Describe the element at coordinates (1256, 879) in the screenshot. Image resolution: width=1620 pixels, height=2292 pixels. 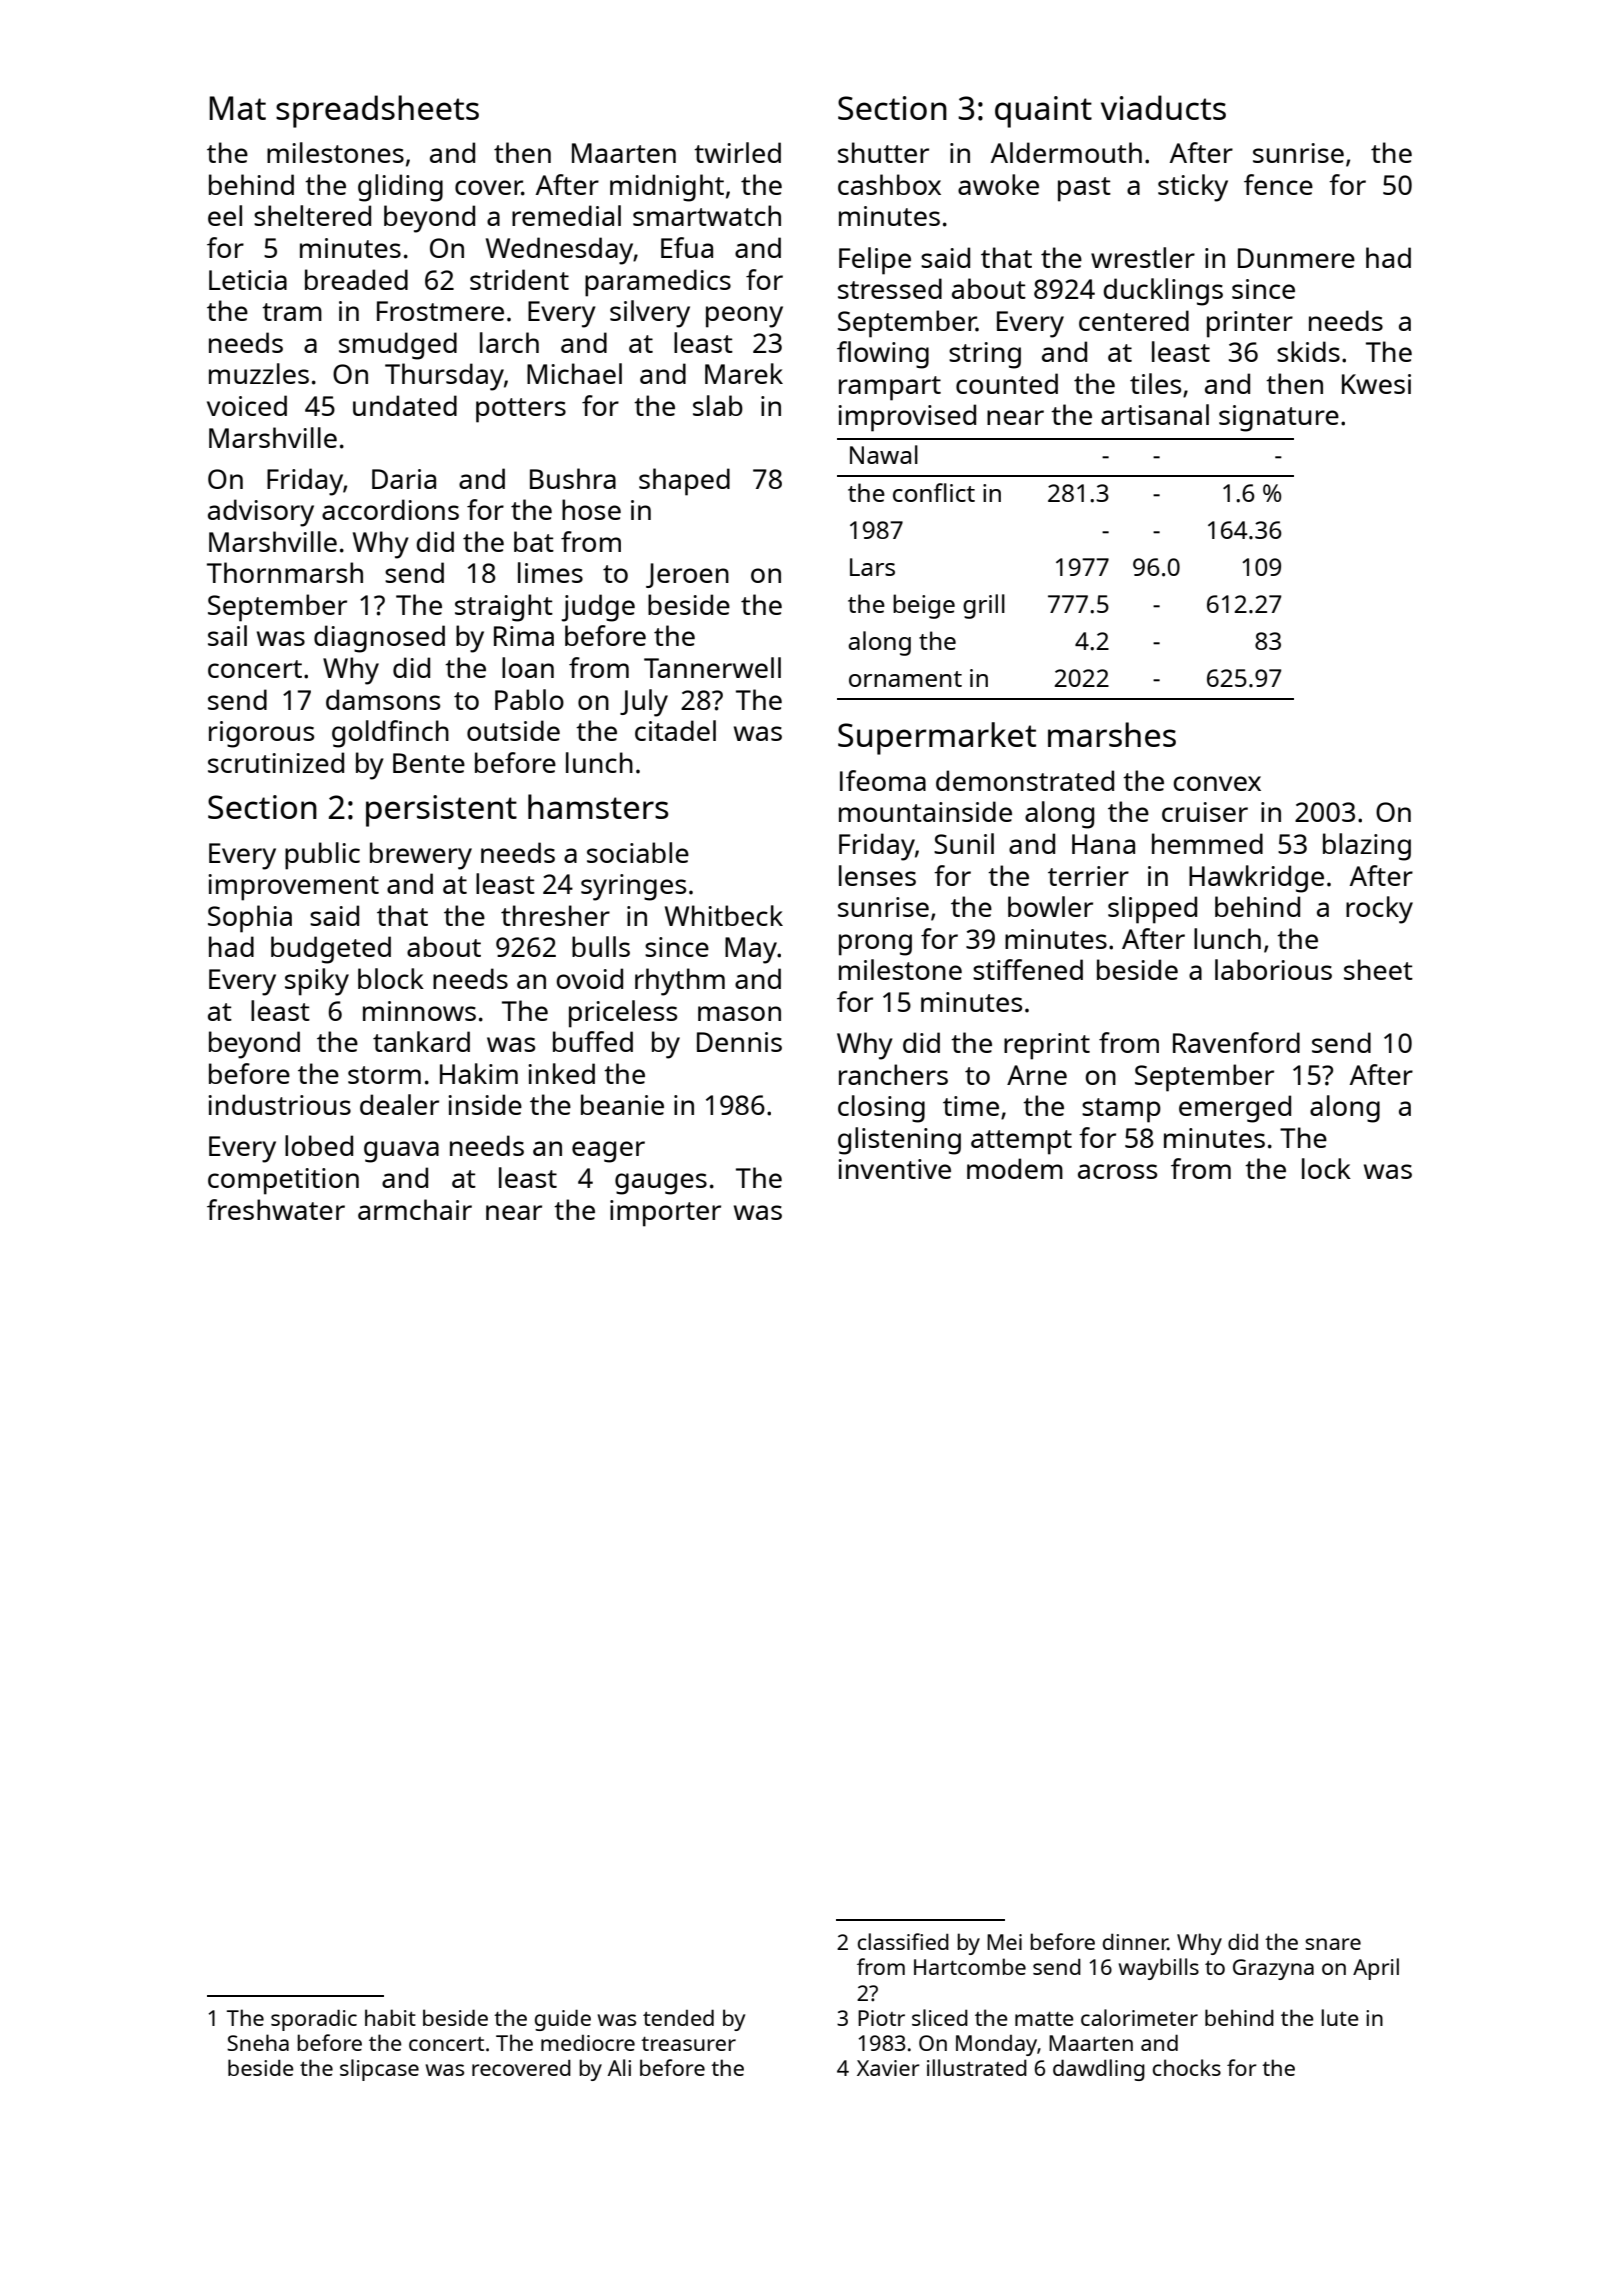
I see `Hawkridge` at that location.
